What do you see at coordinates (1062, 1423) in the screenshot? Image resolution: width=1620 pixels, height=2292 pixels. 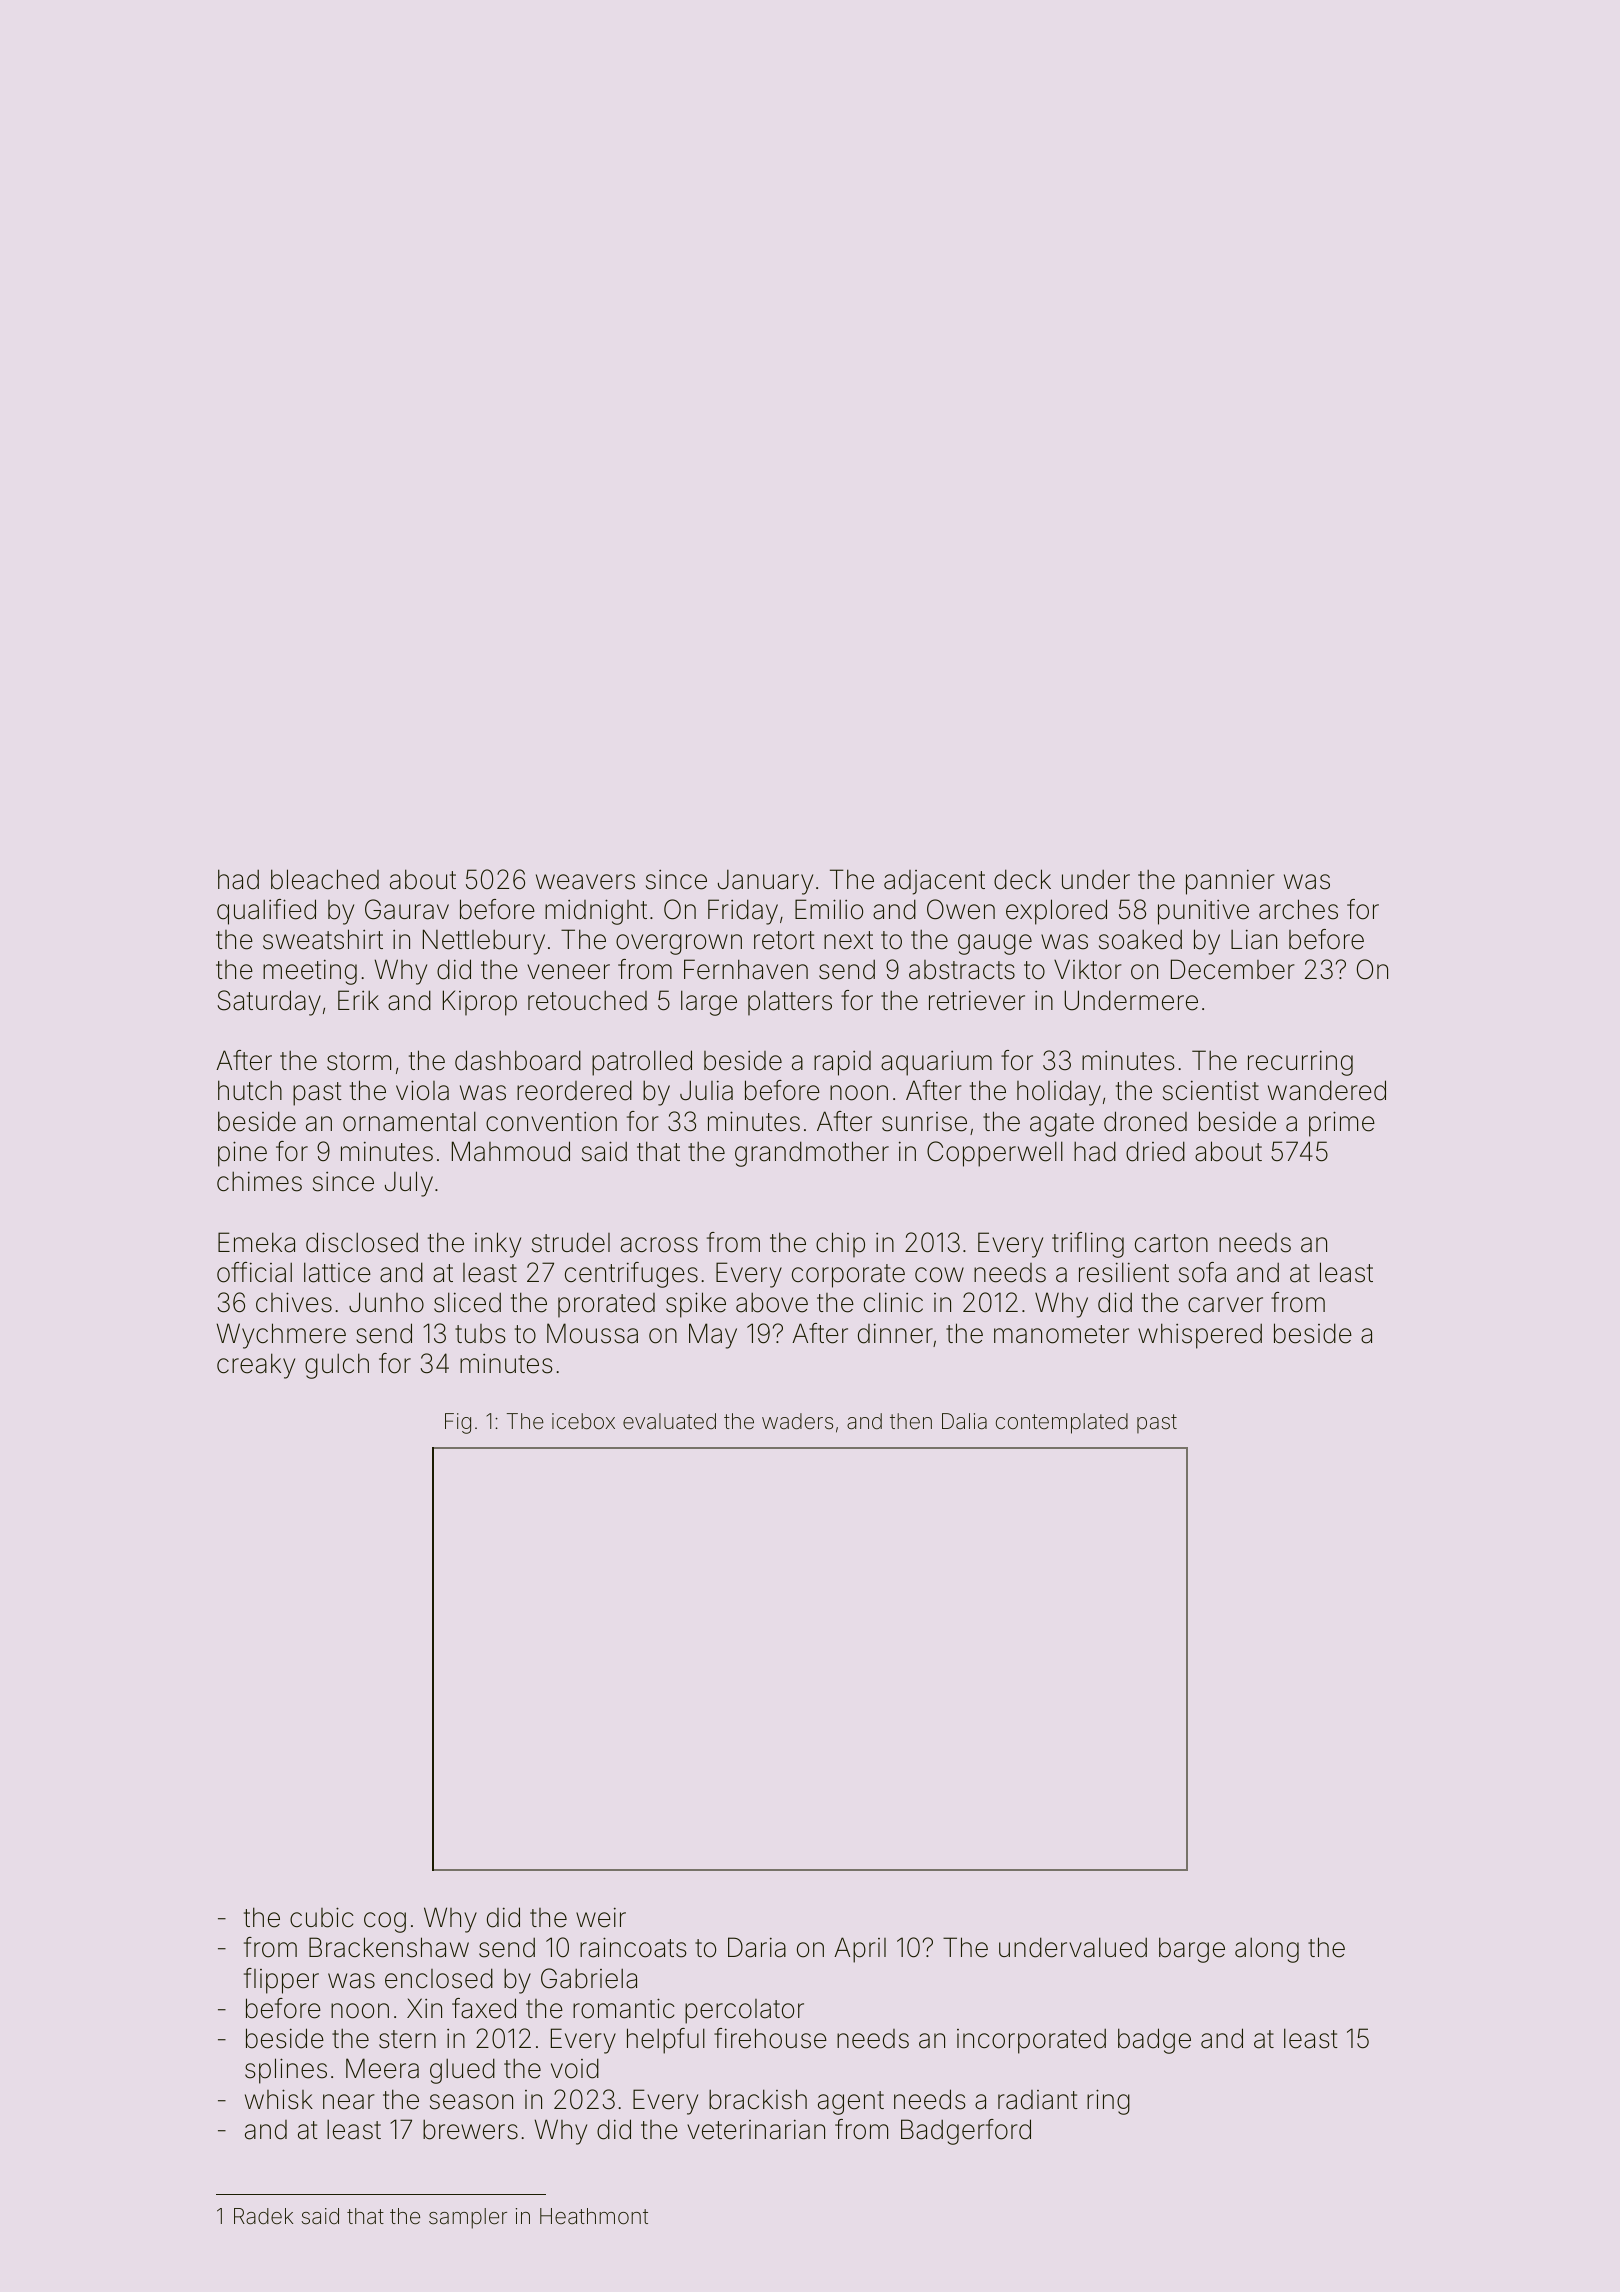 I see `contemplated` at bounding box center [1062, 1423].
